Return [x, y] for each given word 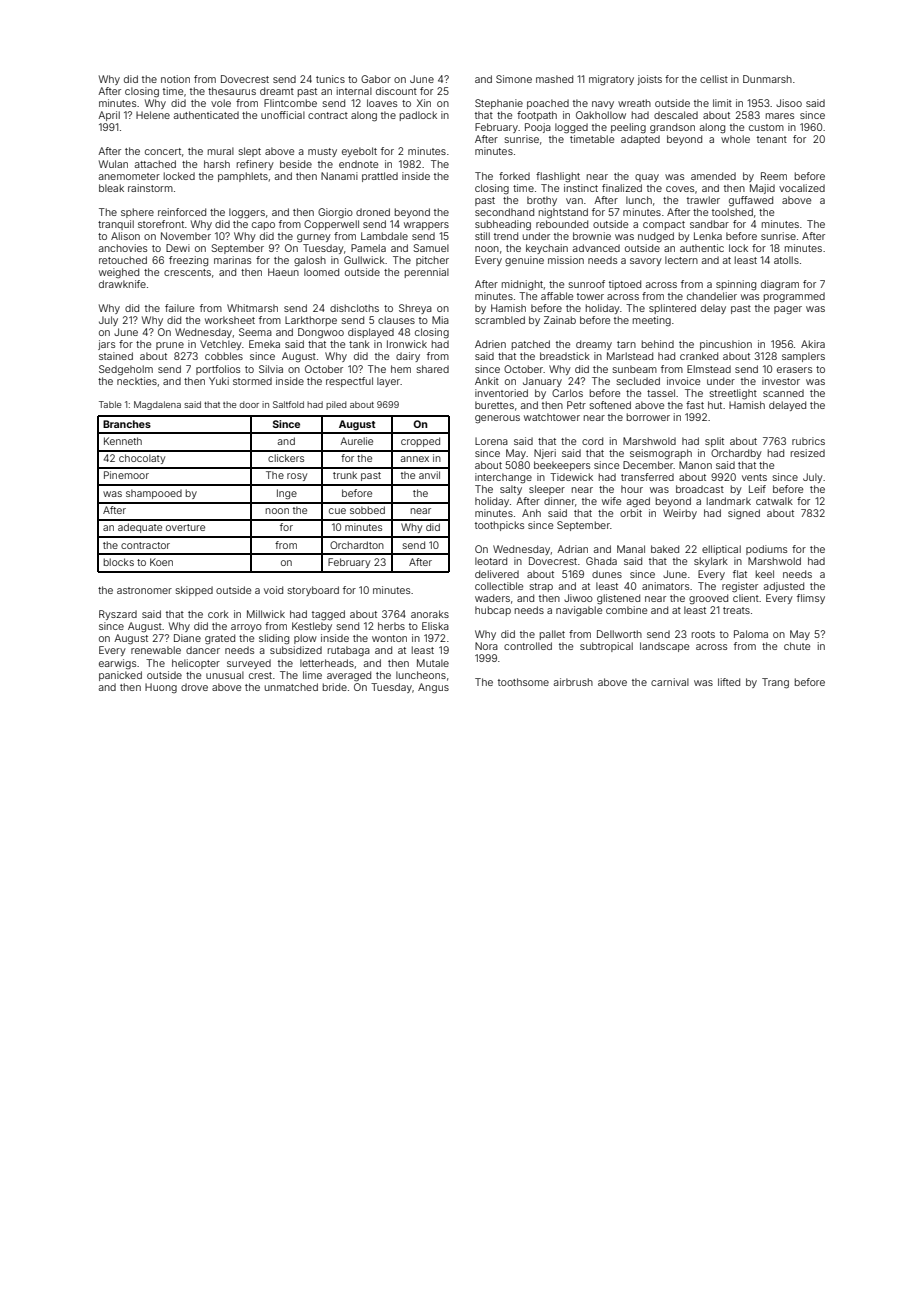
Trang [775, 683]
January [542, 382]
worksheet [230, 320]
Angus [433, 688]
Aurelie [356, 441]
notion [175, 79]
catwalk [774, 501]
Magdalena [157, 405]
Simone [514, 79]
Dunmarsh [767, 79]
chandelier [712, 296]
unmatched [291, 687]
